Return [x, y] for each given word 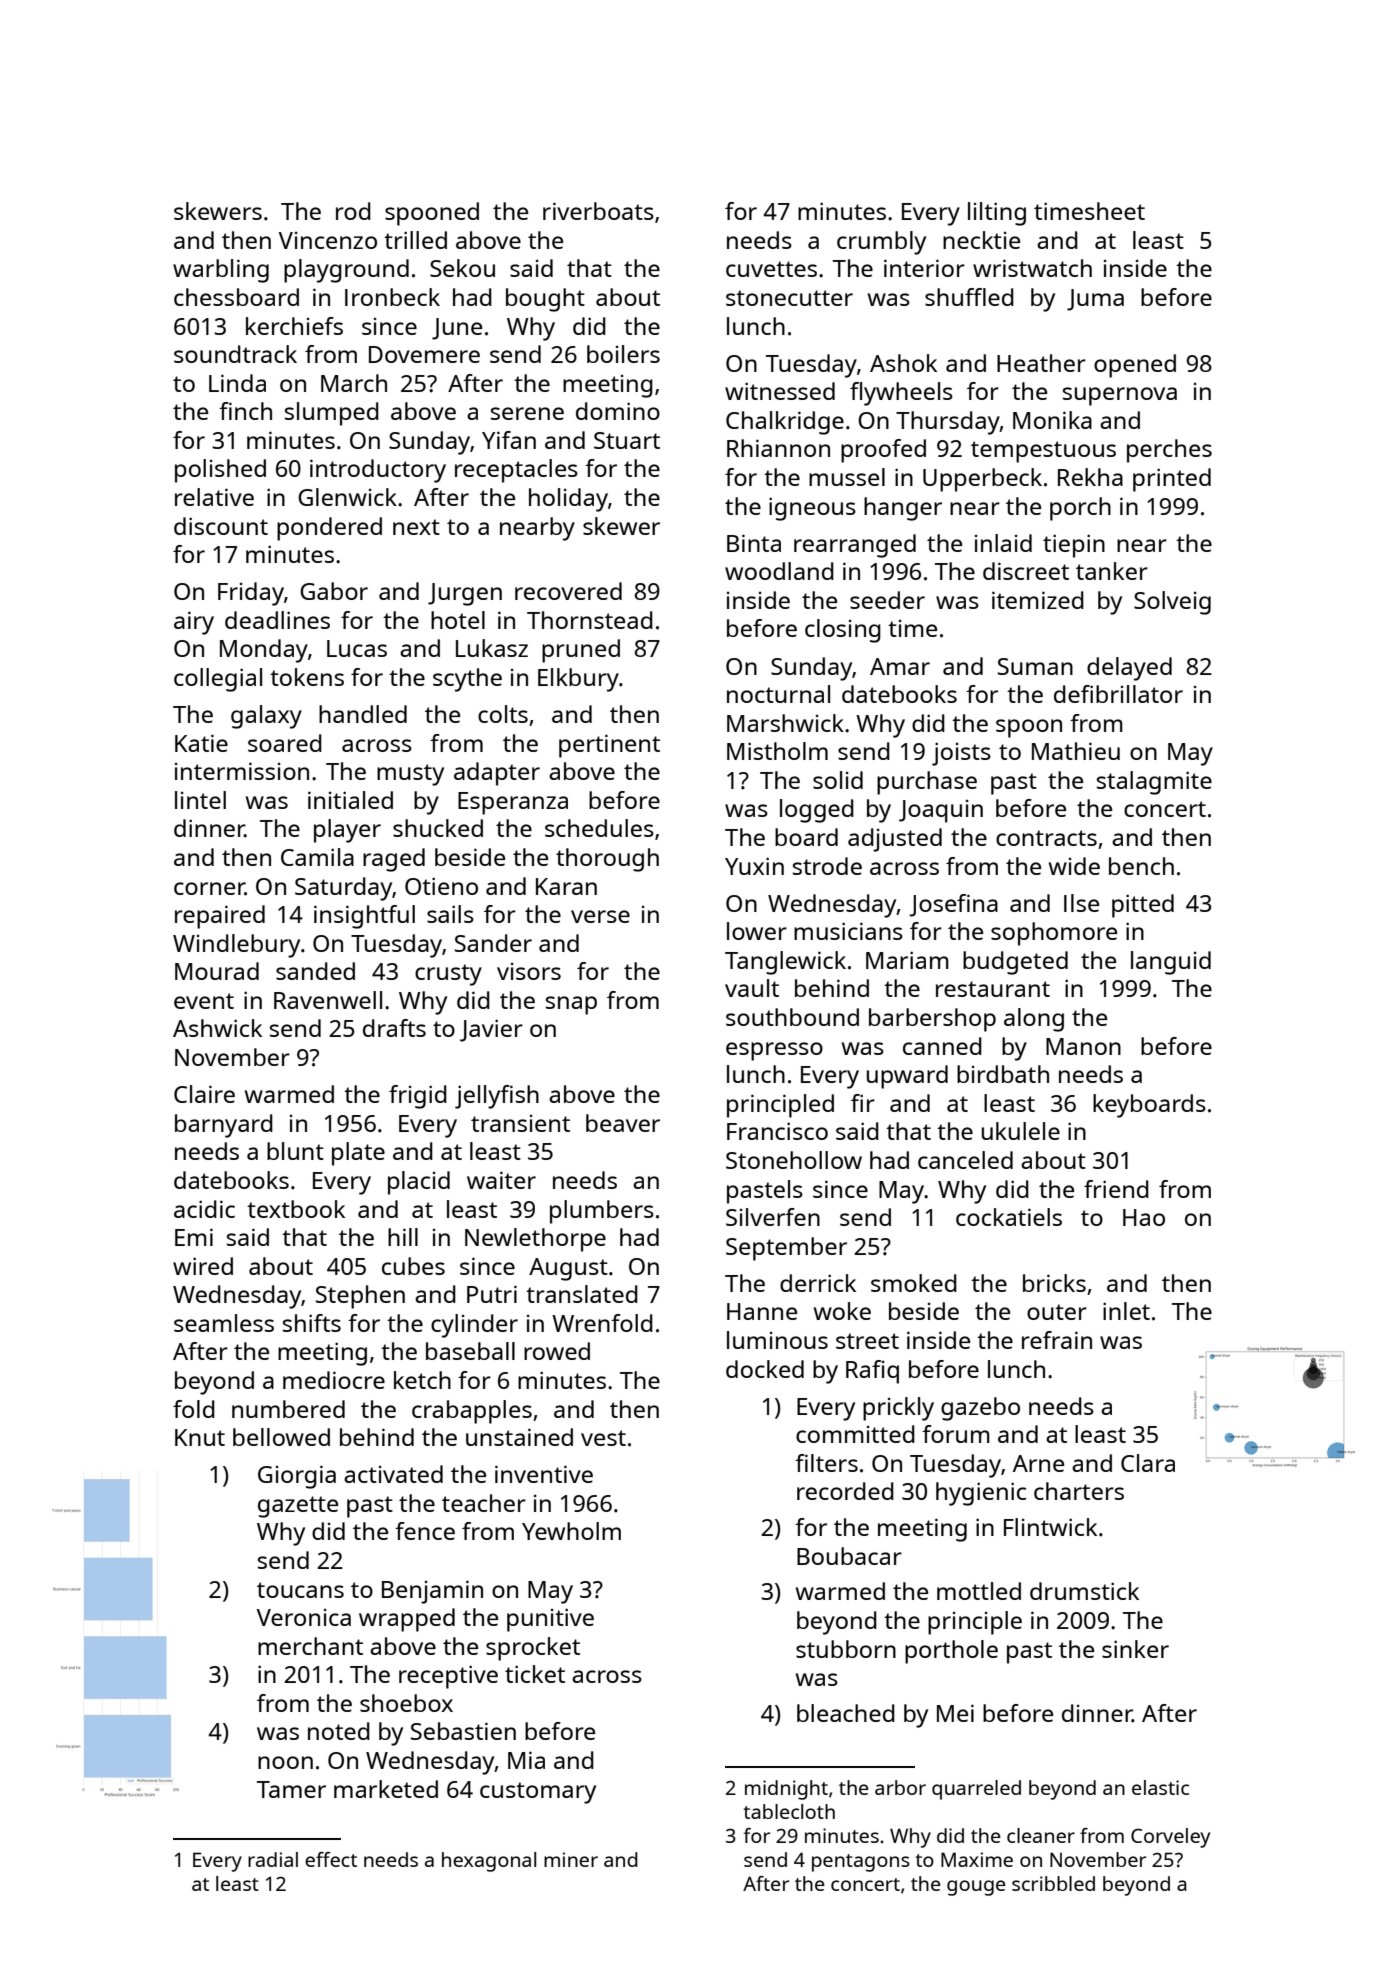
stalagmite [1154, 783]
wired [203, 1266]
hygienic [981, 1494]
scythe [467, 680]
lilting [997, 214]
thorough [607, 860]
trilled [415, 240]
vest [603, 1438]
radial [273, 1859]
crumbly [881, 243]
